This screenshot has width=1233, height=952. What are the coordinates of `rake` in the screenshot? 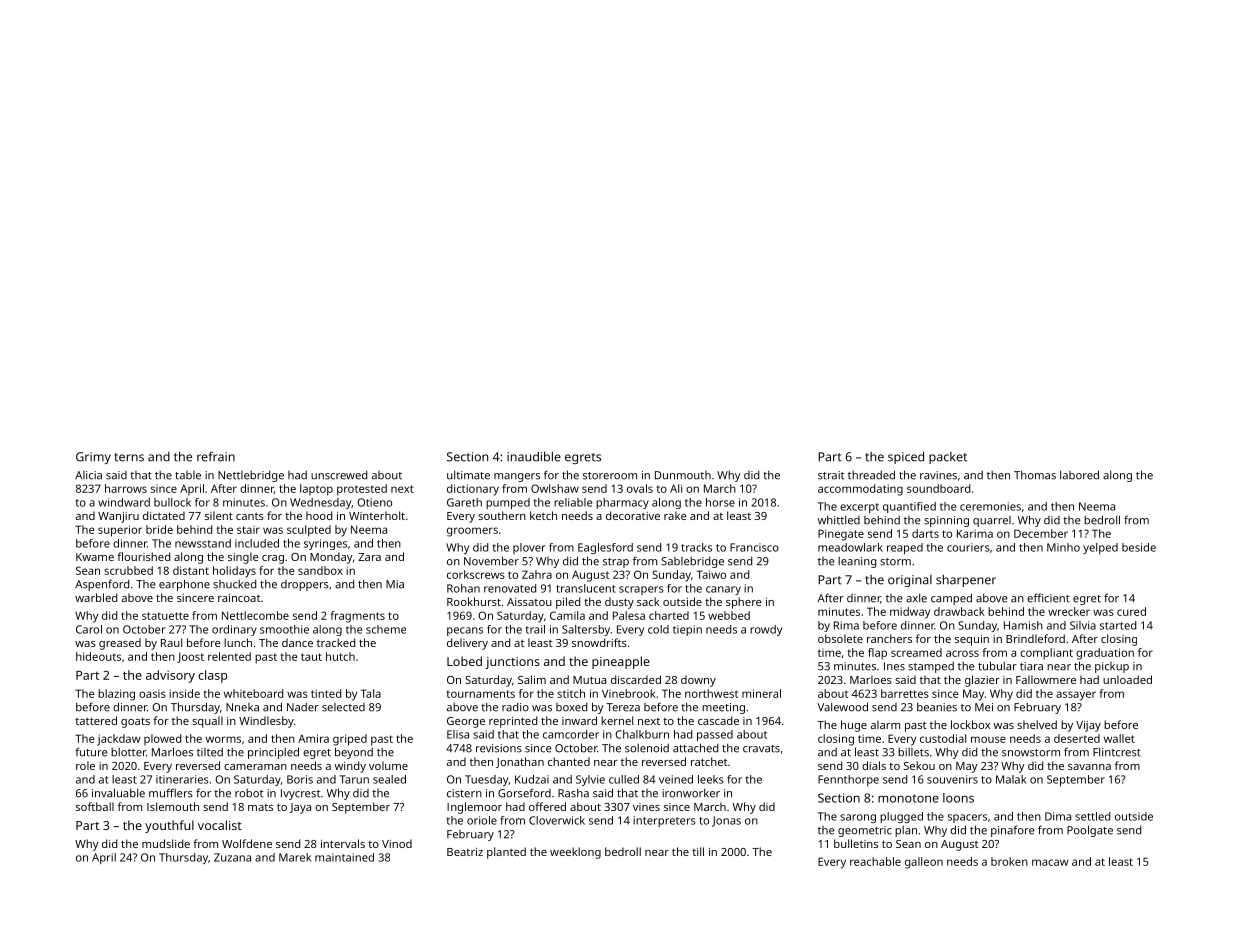 It's located at (675, 515).
